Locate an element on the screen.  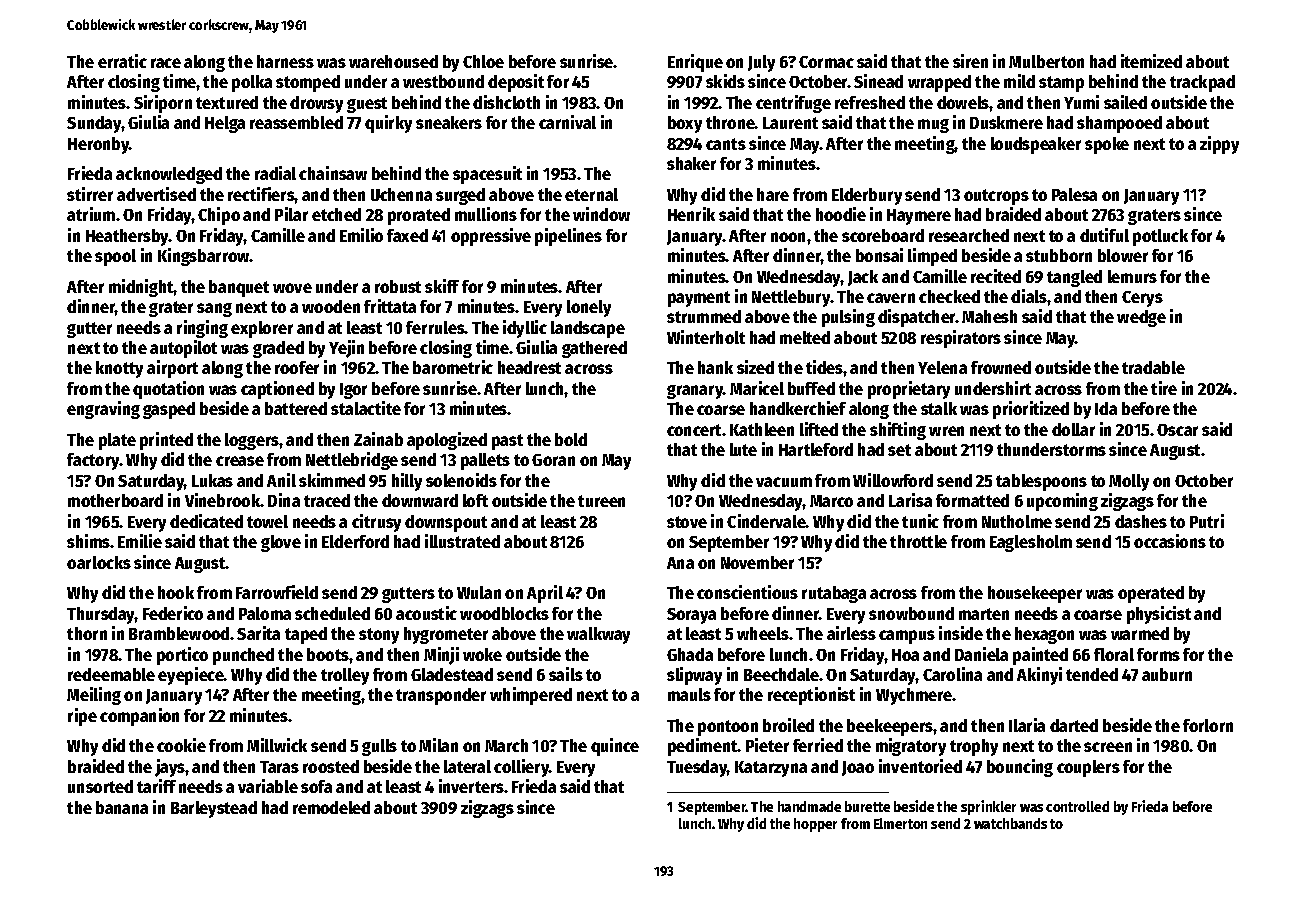
stove is located at coordinates (687, 522).
